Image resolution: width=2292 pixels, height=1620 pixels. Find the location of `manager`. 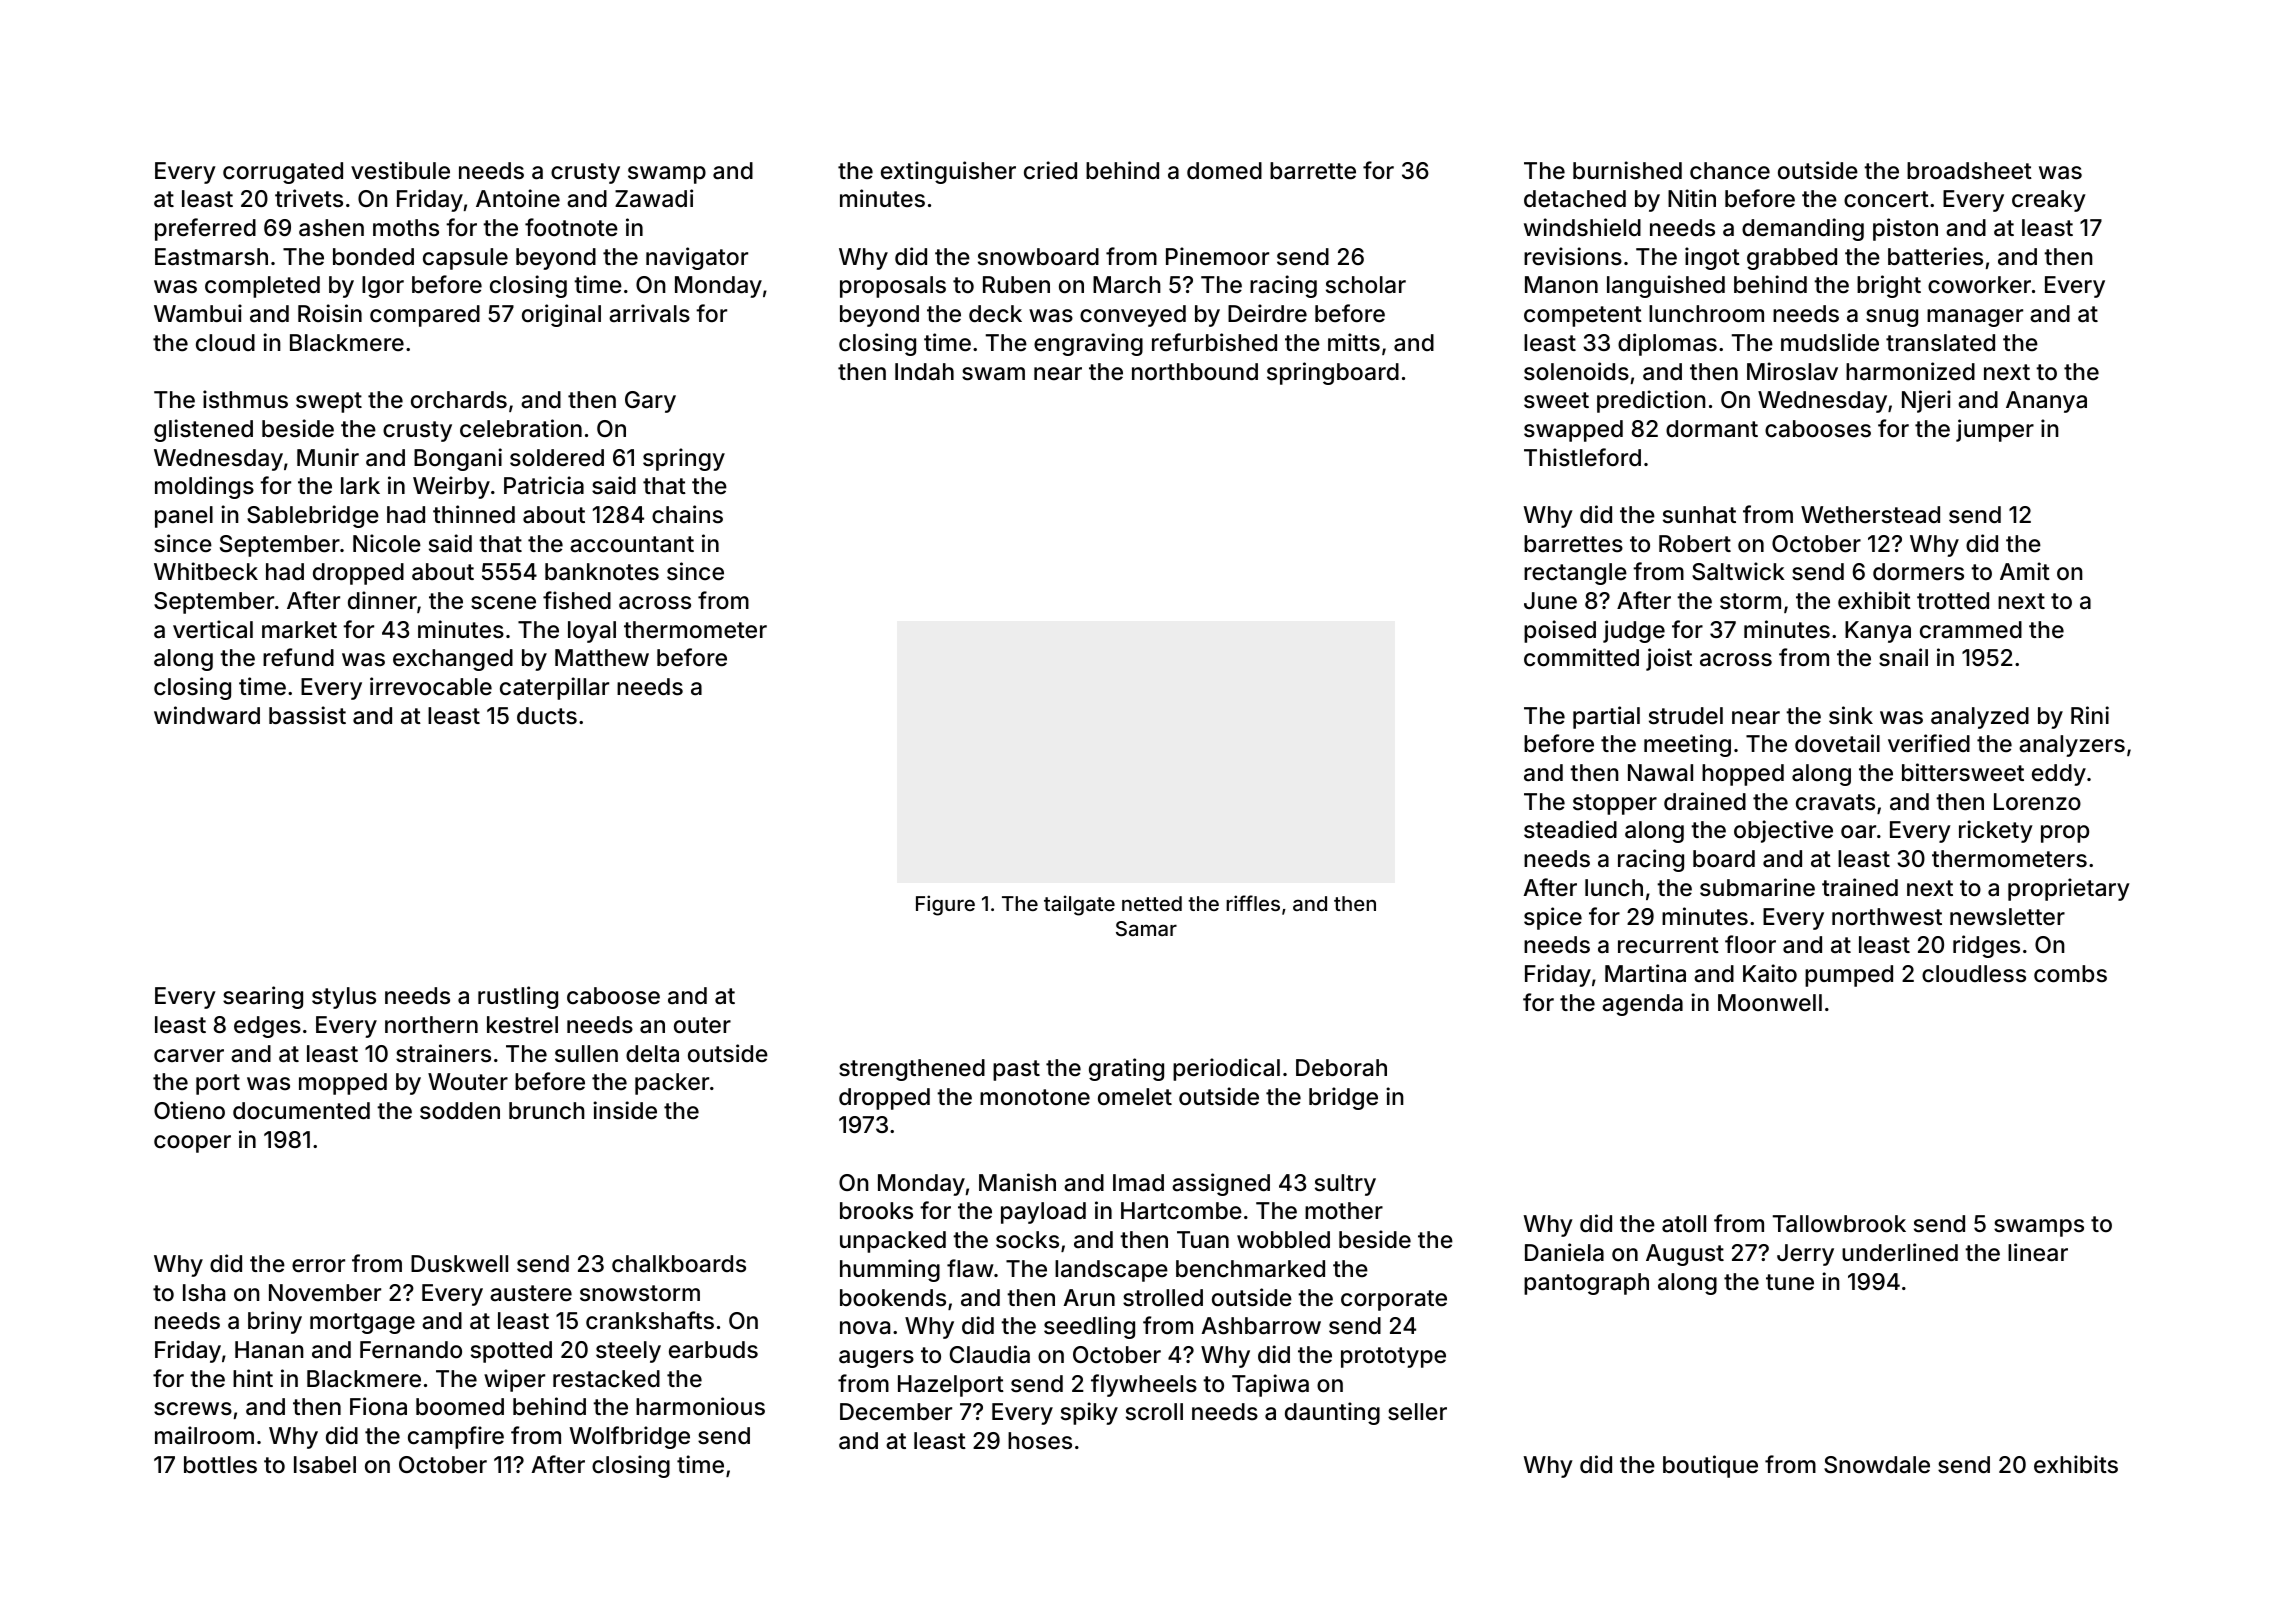

manager is located at coordinates (1975, 318).
